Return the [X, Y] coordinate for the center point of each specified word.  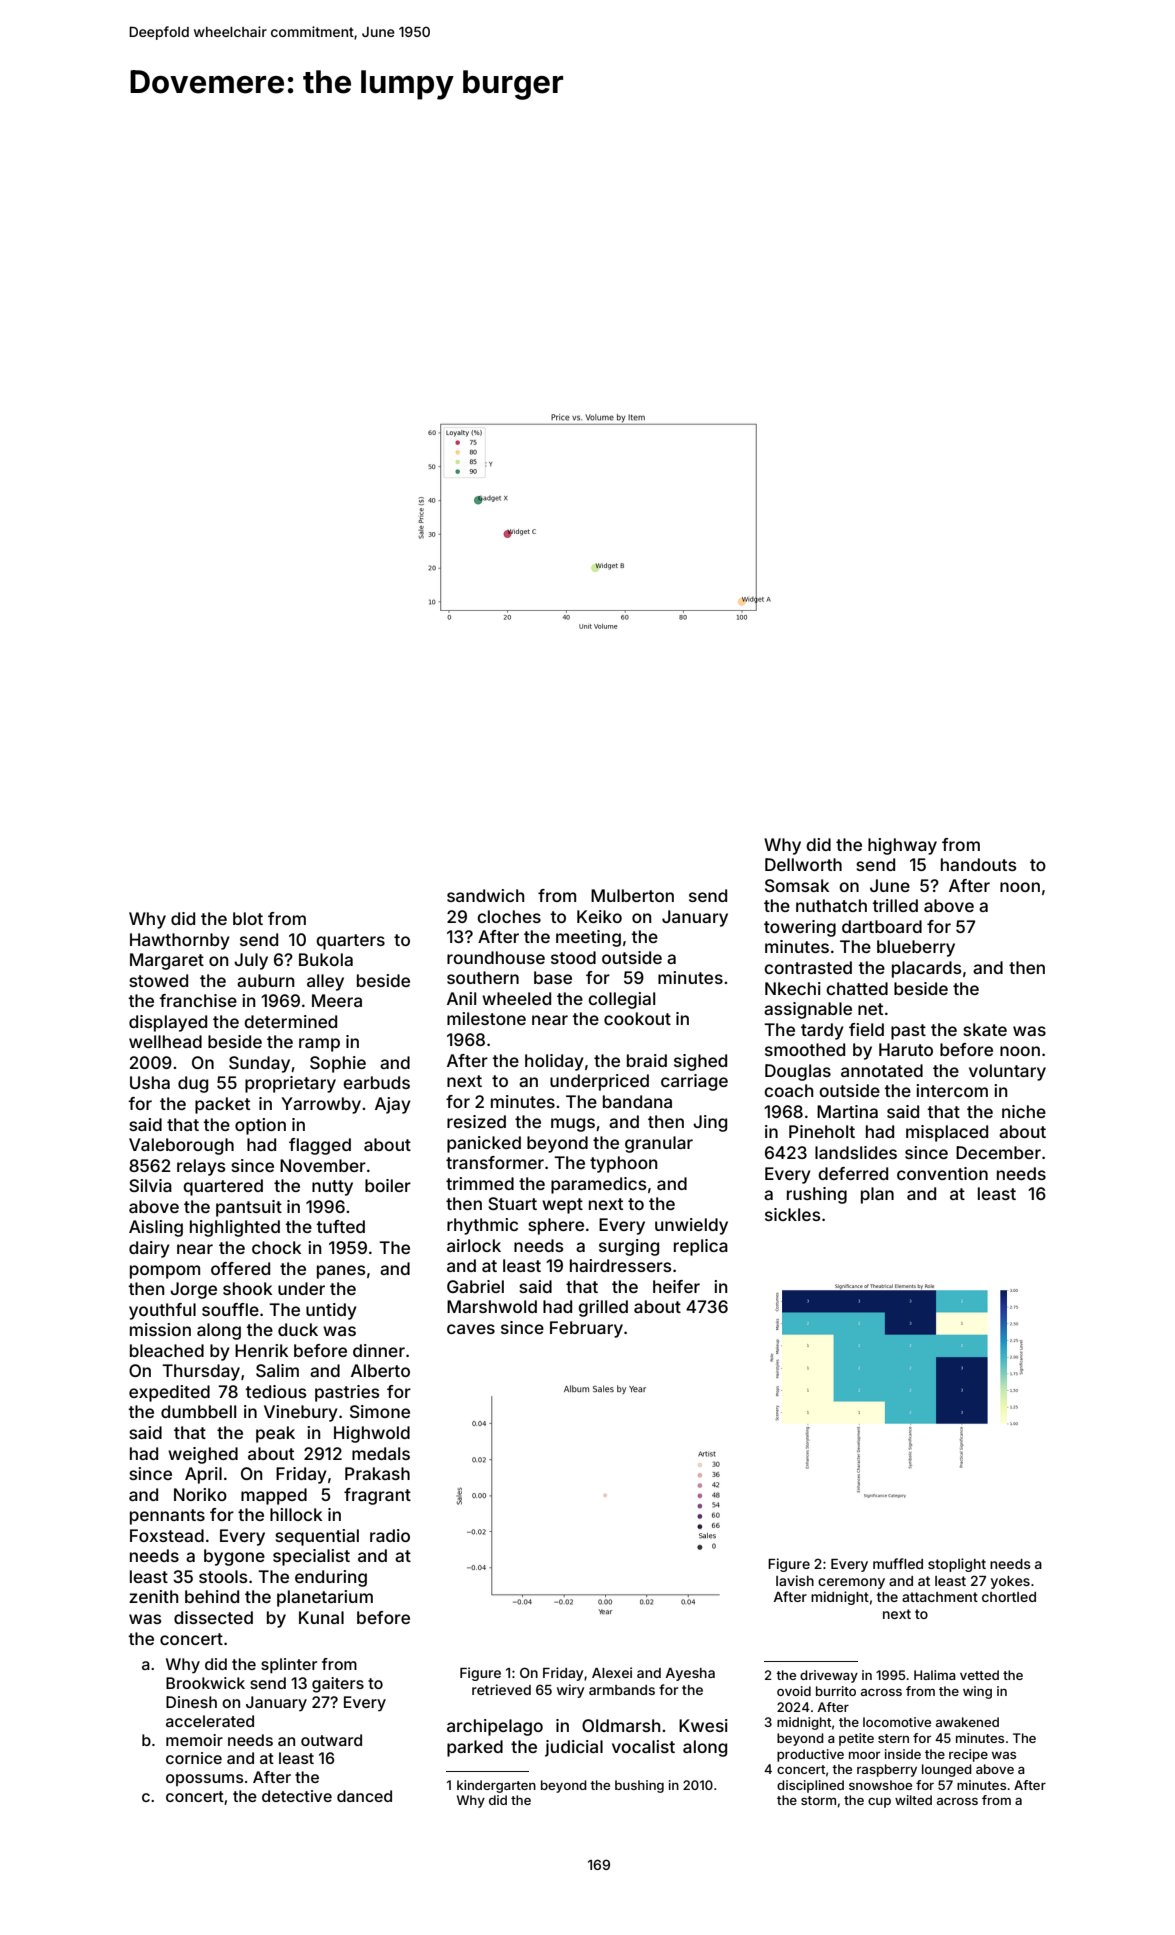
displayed [168, 1023]
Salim [277, 1370]
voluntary [1007, 1072]
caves [471, 1329]
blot [248, 918]
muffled [898, 1563]
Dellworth [803, 864]
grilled [603, 1308]
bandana [637, 1101]
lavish [795, 1580]
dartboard [882, 926]
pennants [167, 1517]
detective [297, 1796]
